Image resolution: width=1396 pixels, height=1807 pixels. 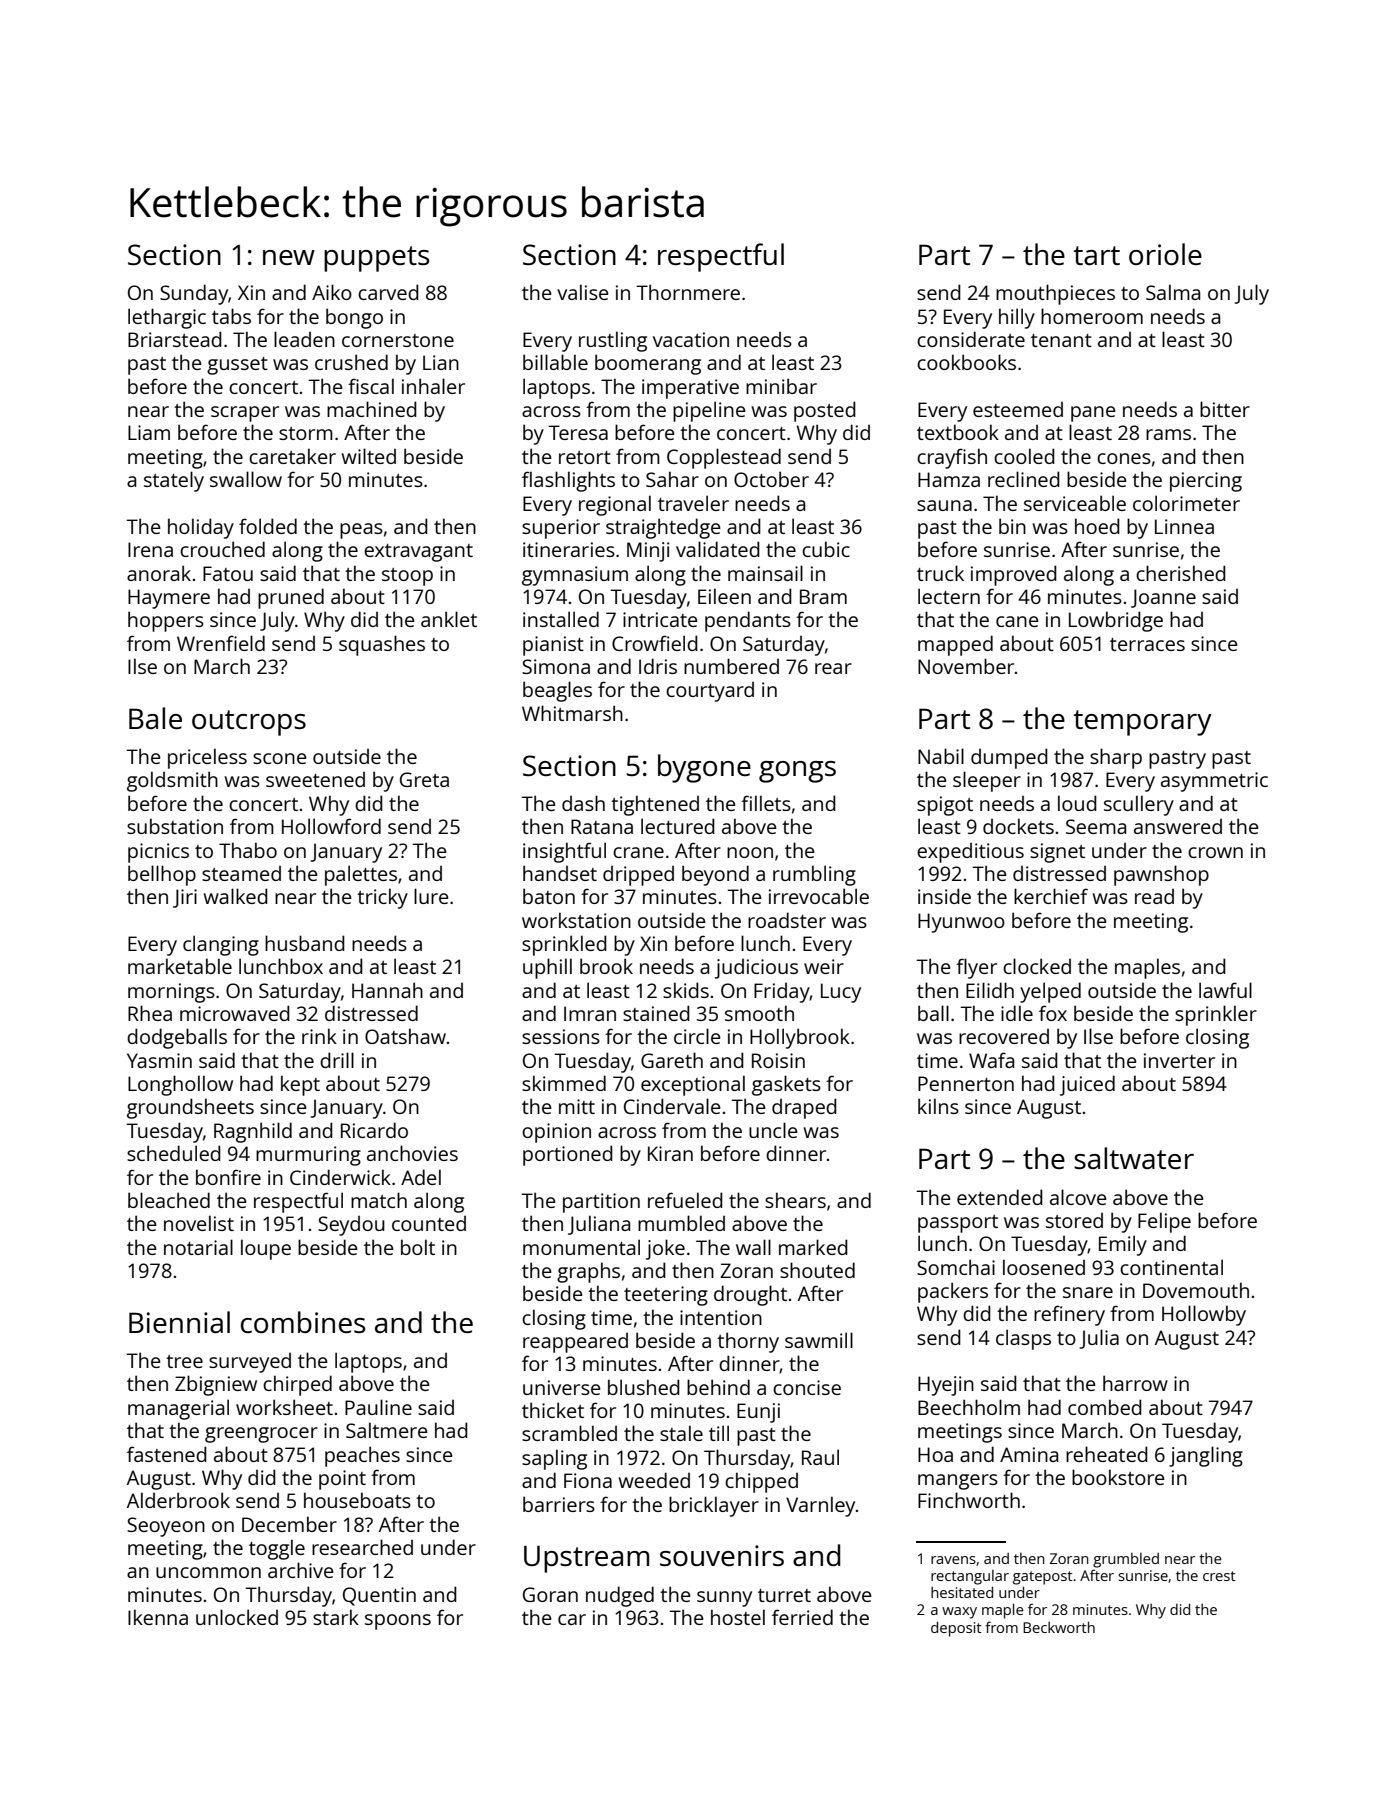 I want to click on wilted, so click(x=369, y=456).
